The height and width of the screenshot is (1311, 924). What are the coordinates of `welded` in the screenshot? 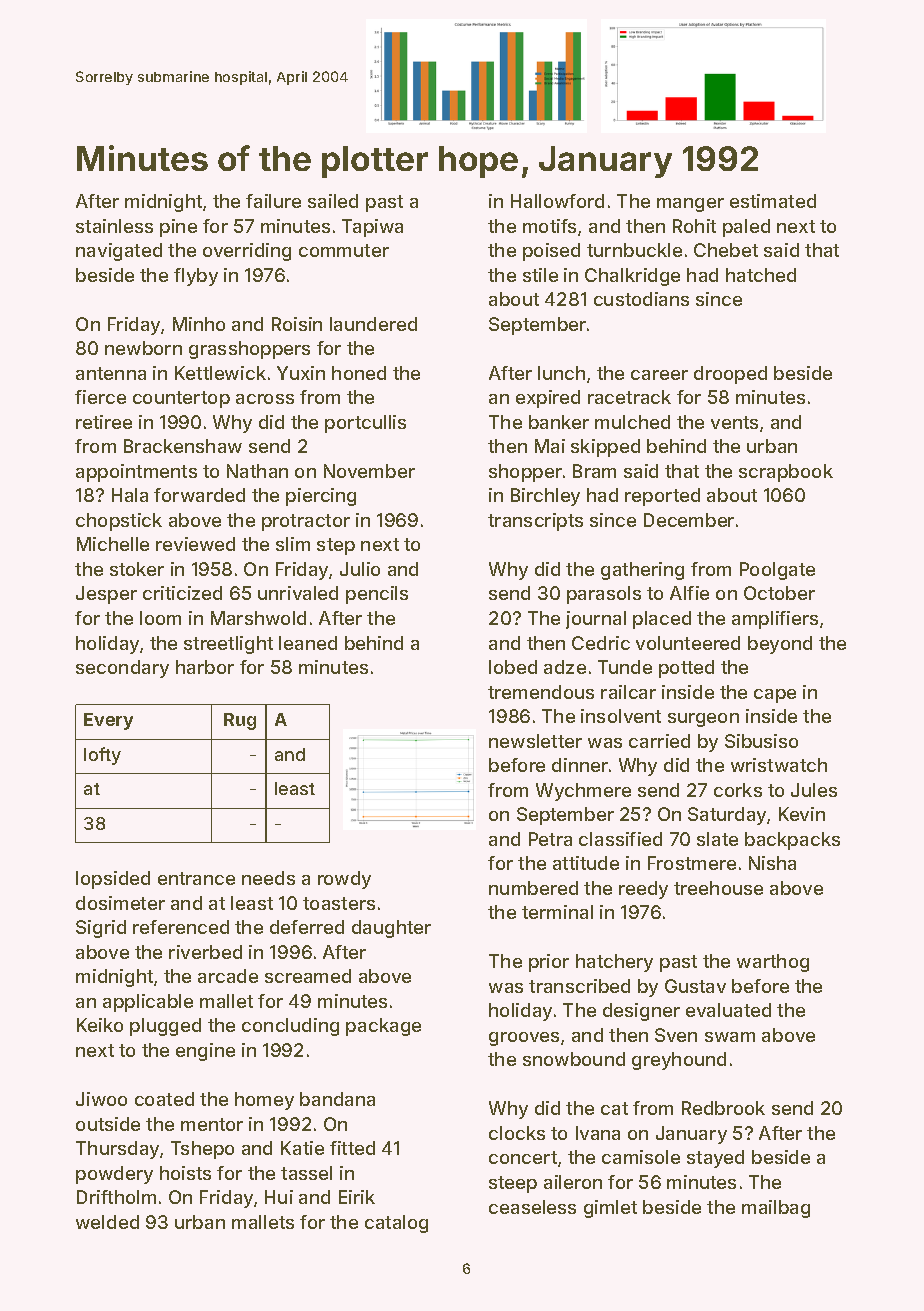 It's located at (107, 1222).
